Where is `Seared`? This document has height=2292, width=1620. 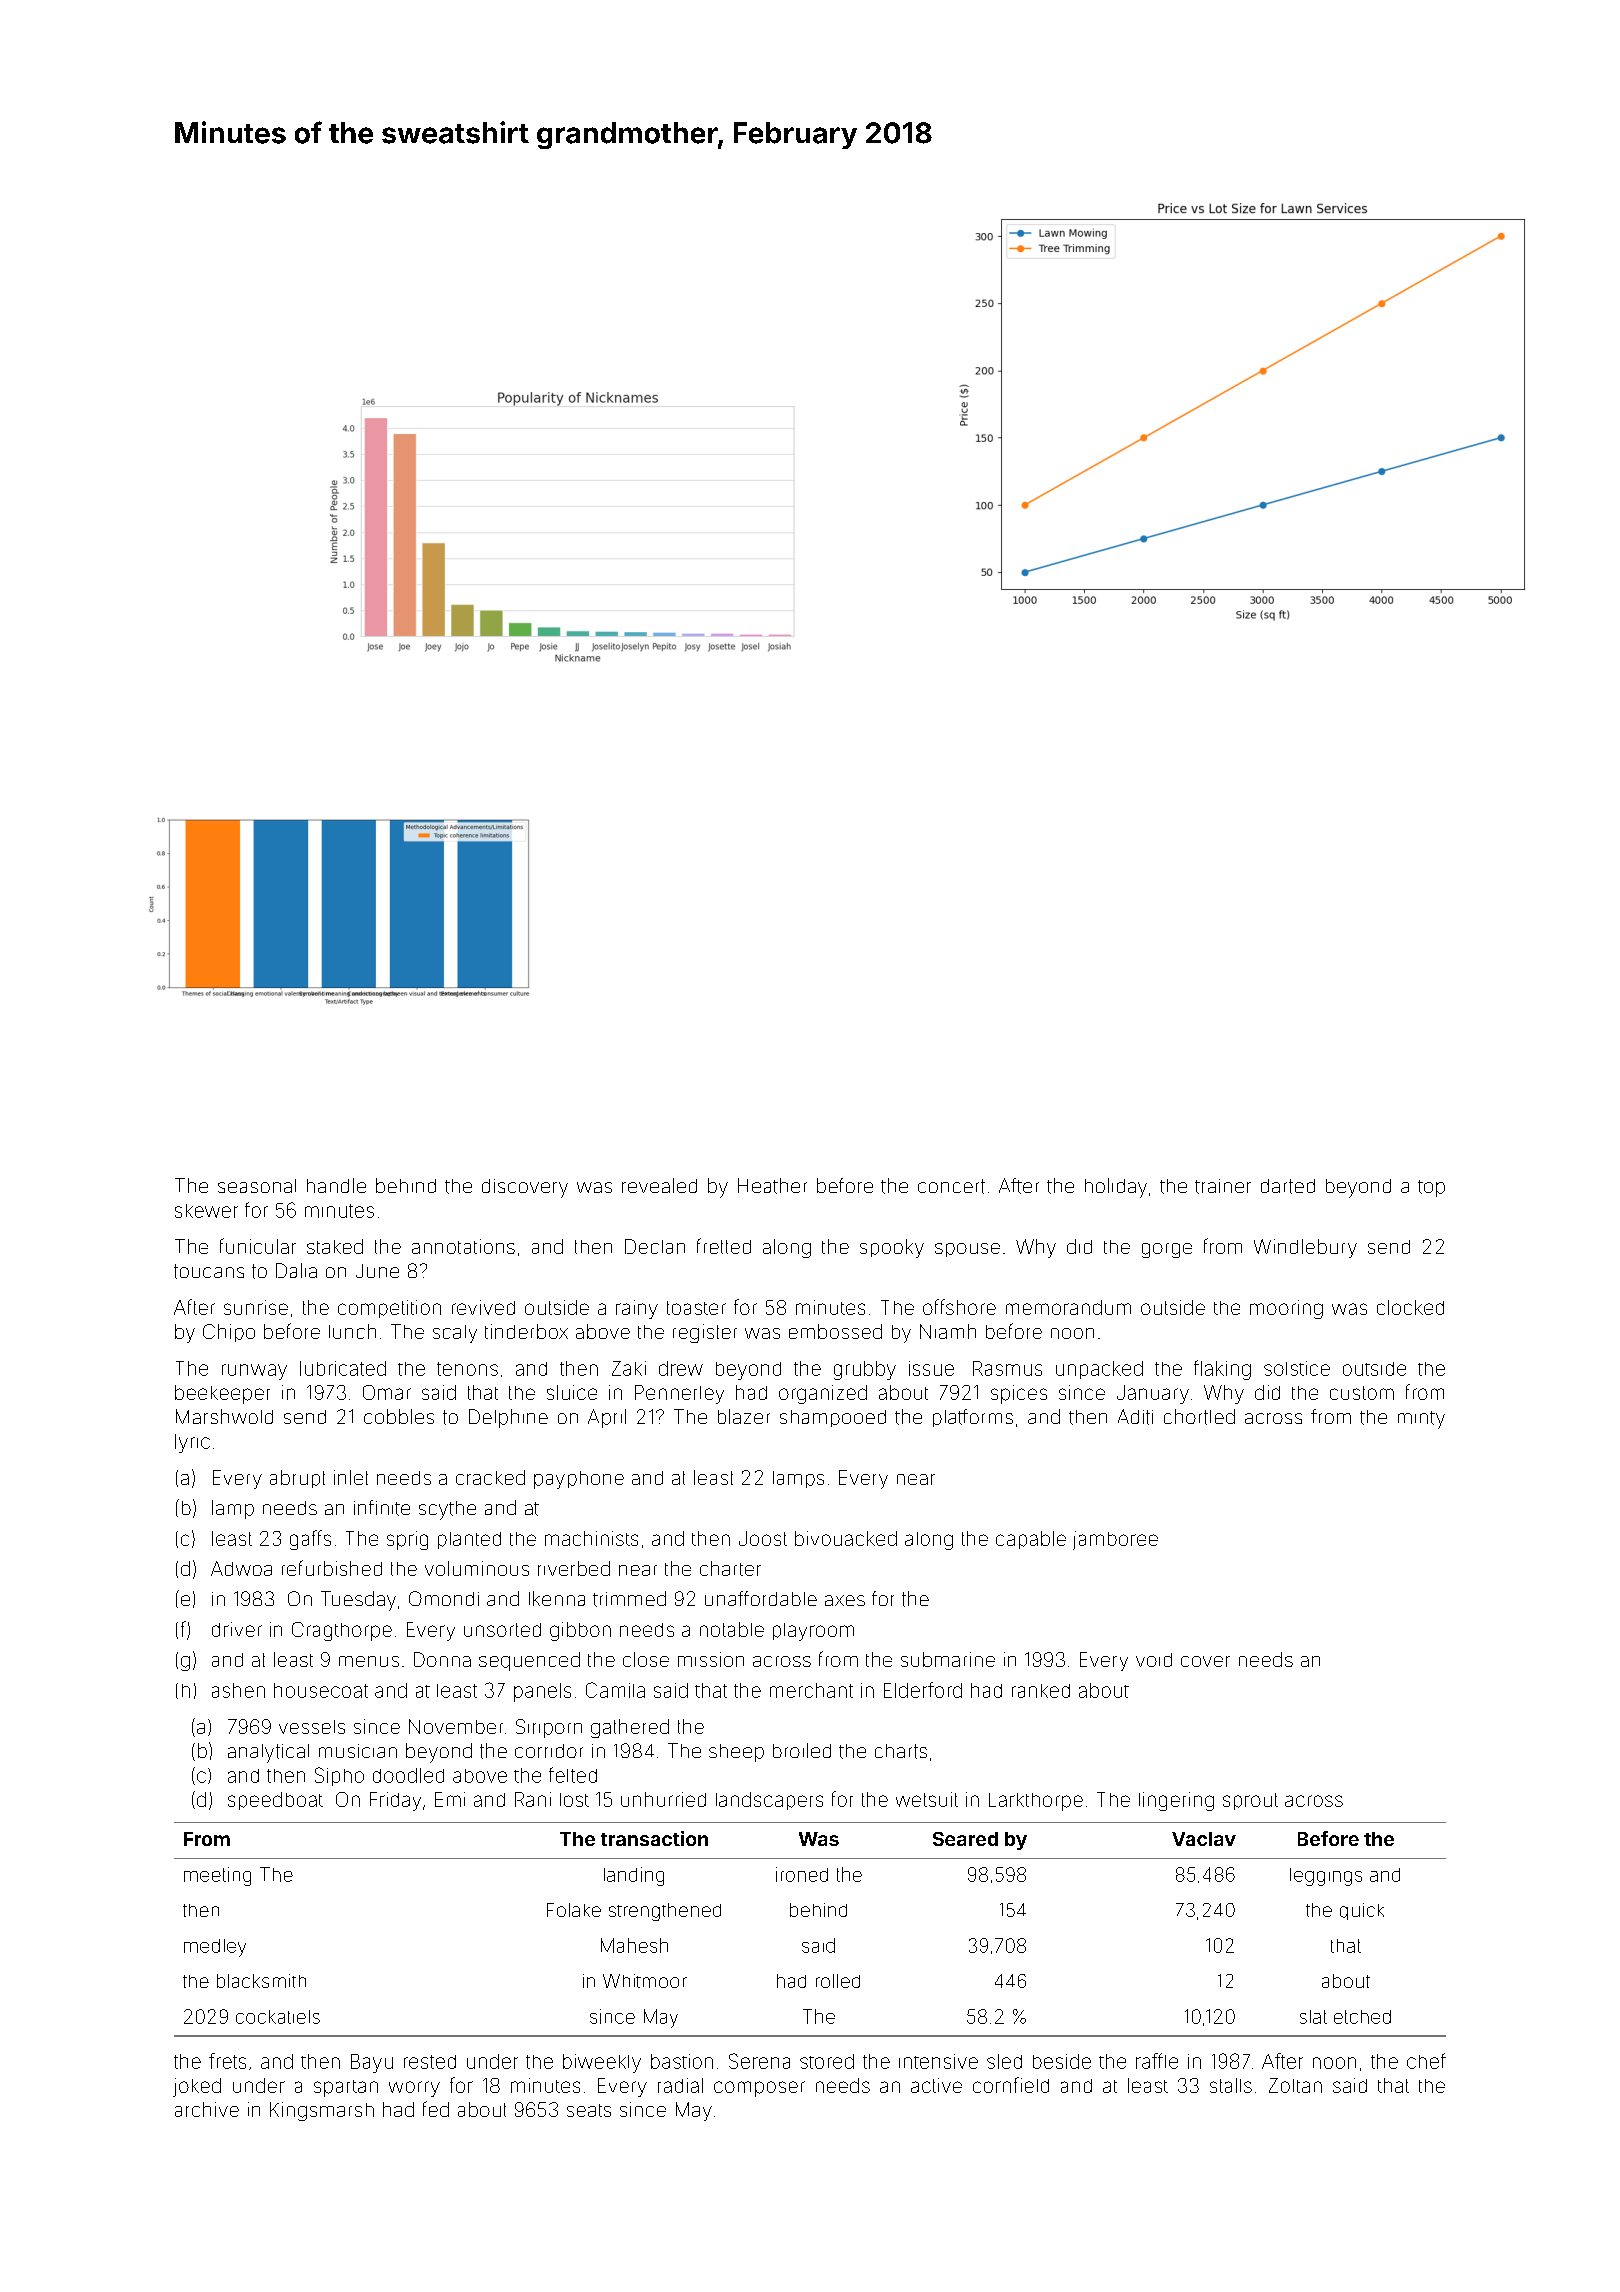 Seared is located at coordinates (965, 1839).
